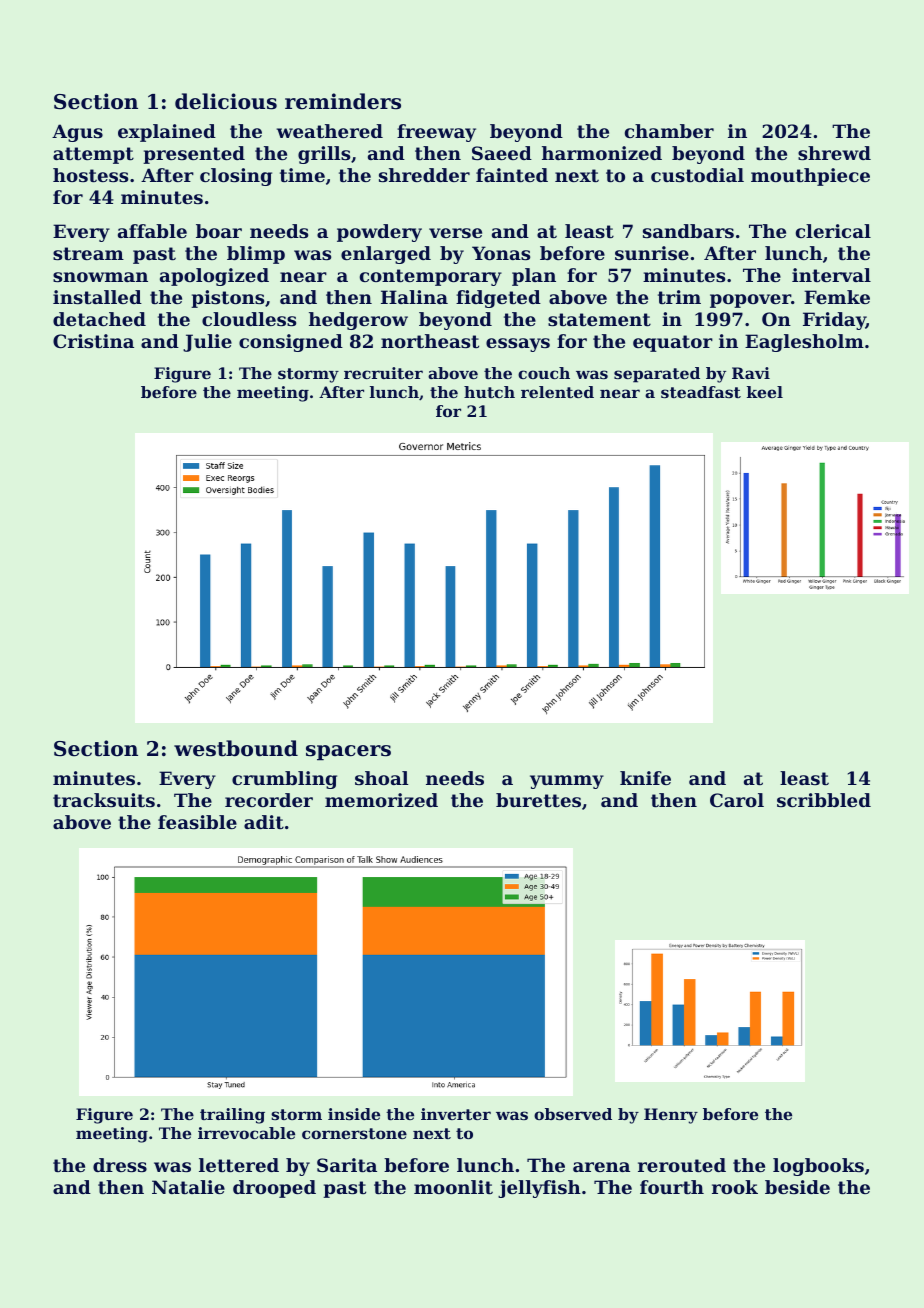 The height and width of the document is (1308, 924). Describe the element at coordinates (120, 1165) in the document. I see `dress` at that location.
